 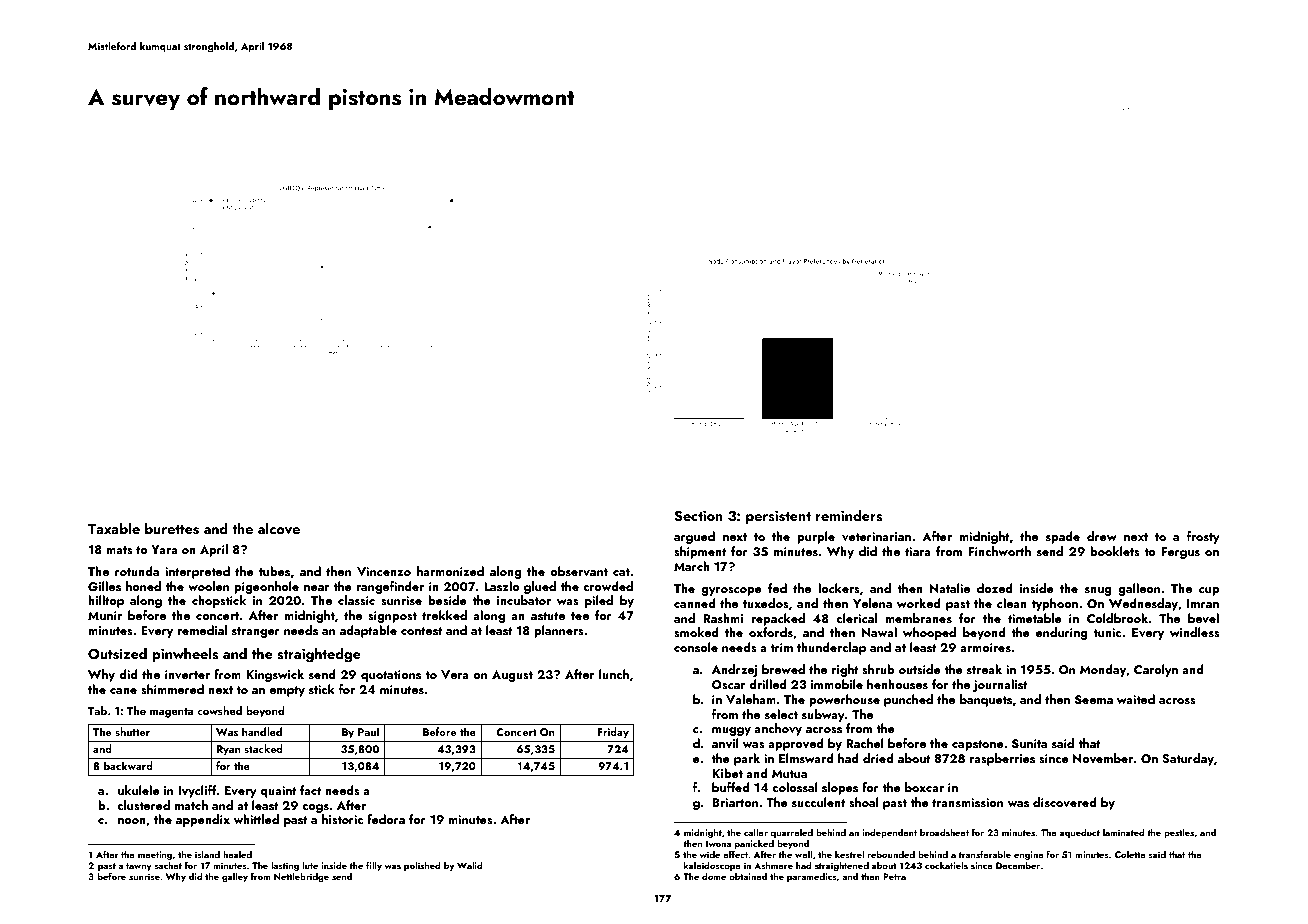 I want to click on console, so click(x=696, y=647).
